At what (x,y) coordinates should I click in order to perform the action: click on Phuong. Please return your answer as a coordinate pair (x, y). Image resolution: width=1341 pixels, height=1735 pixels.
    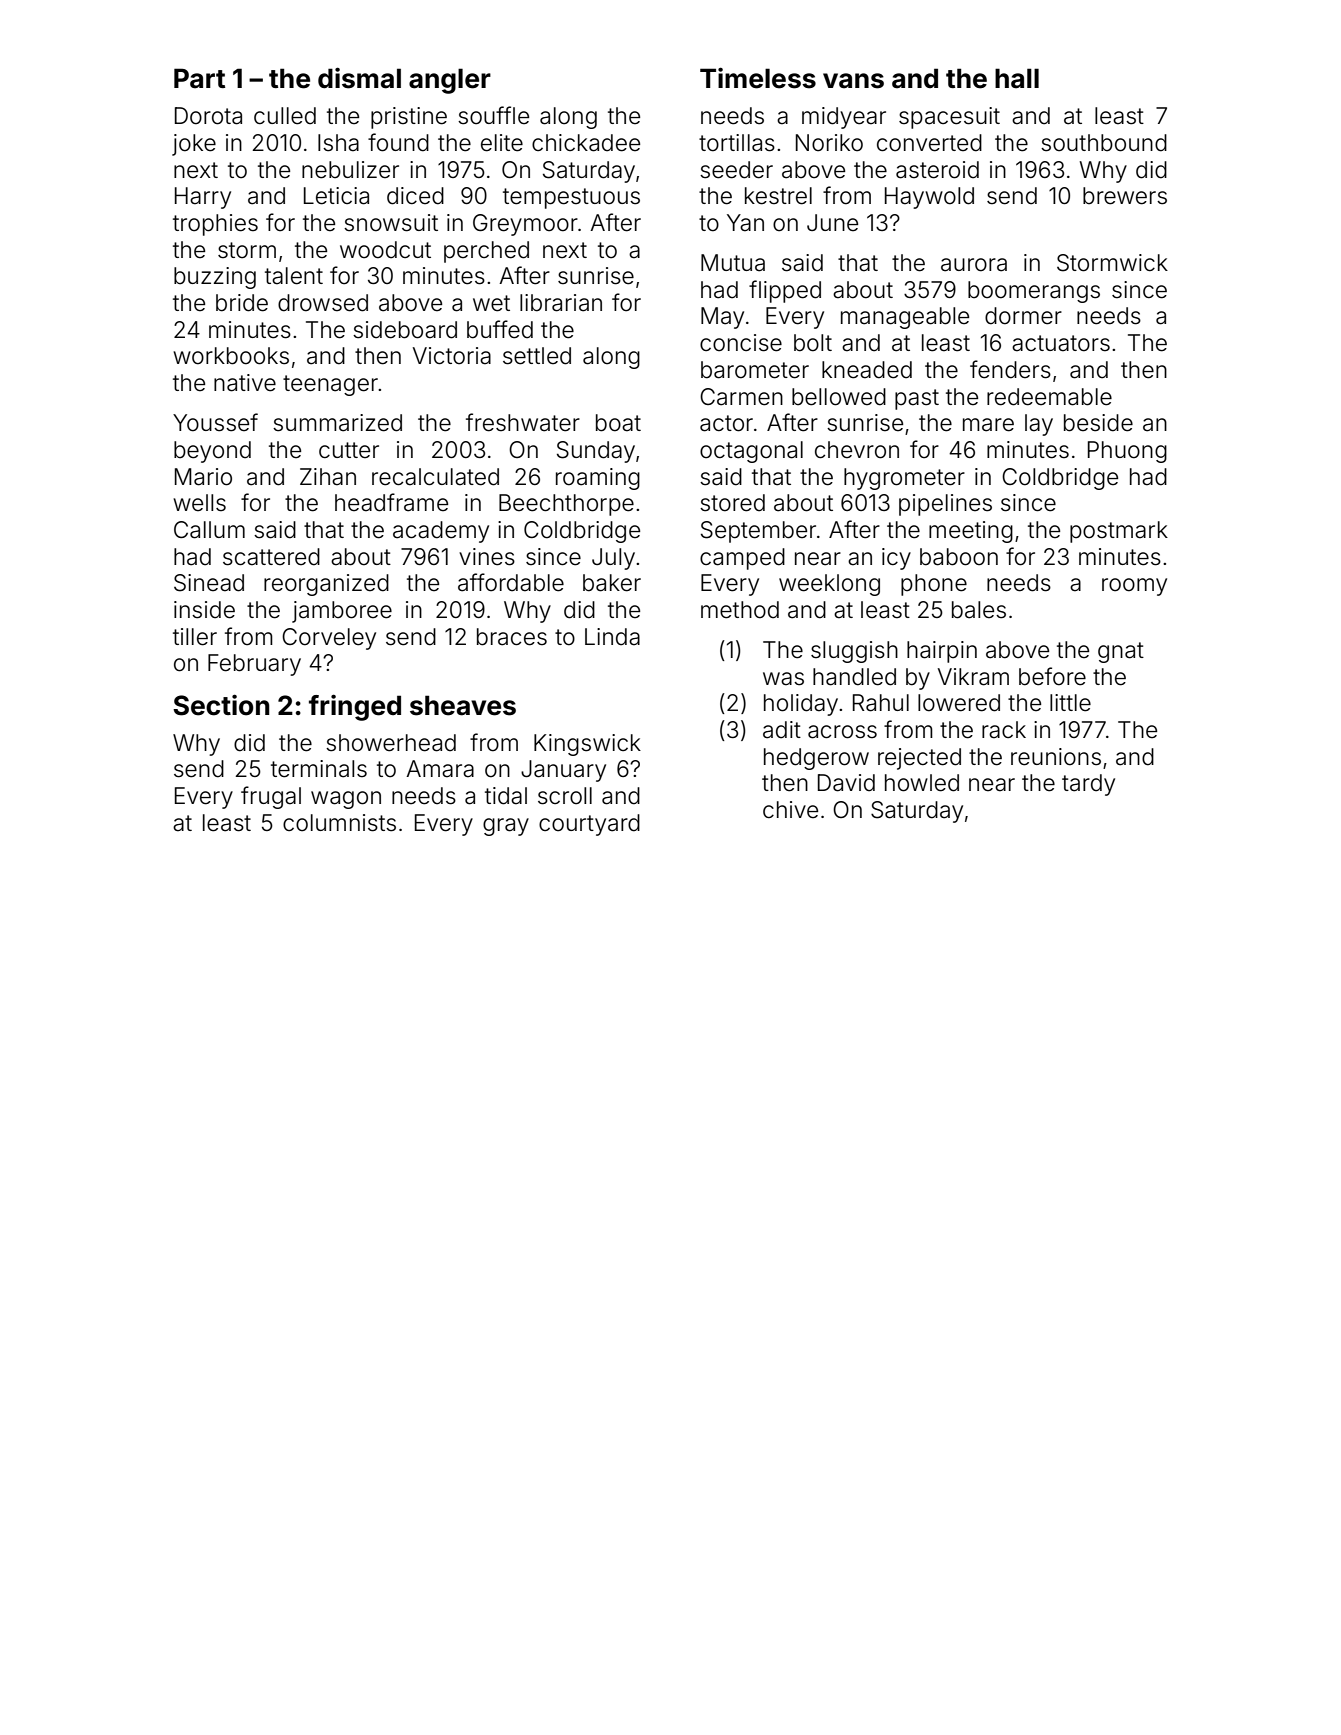
    Looking at the image, I should click on (1127, 452).
